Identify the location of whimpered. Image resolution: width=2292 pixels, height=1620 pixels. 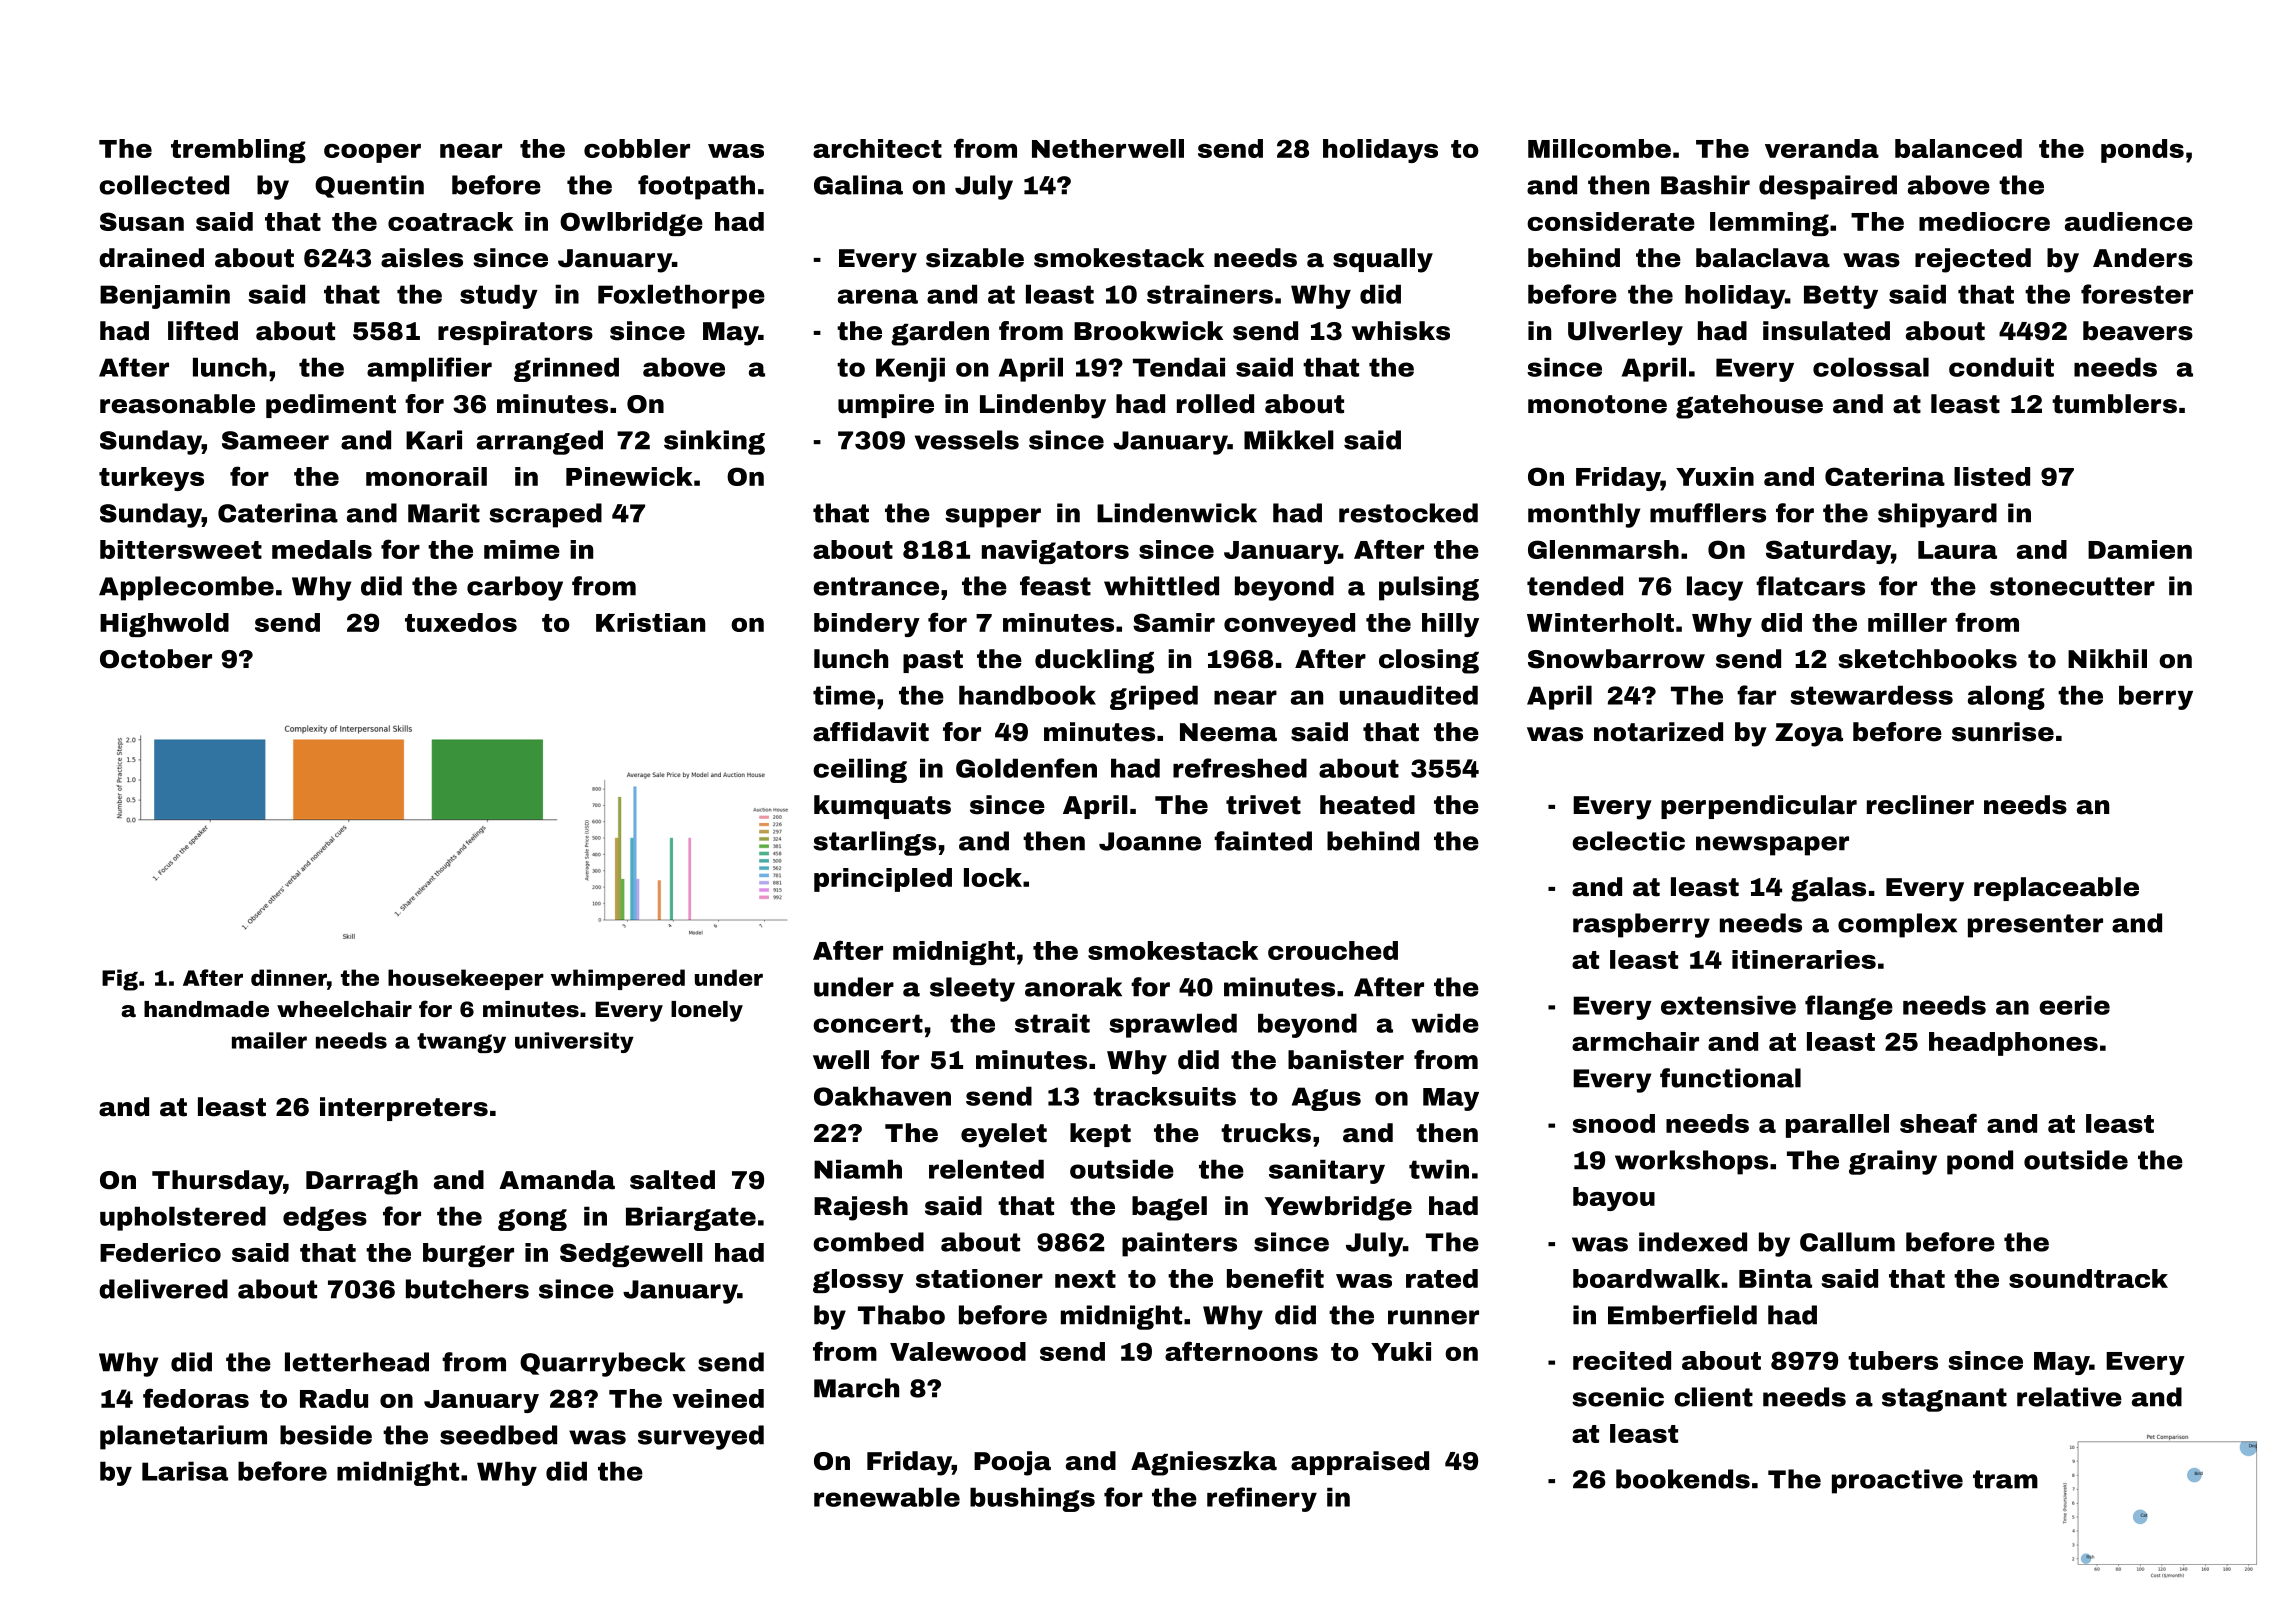
(618, 979).
